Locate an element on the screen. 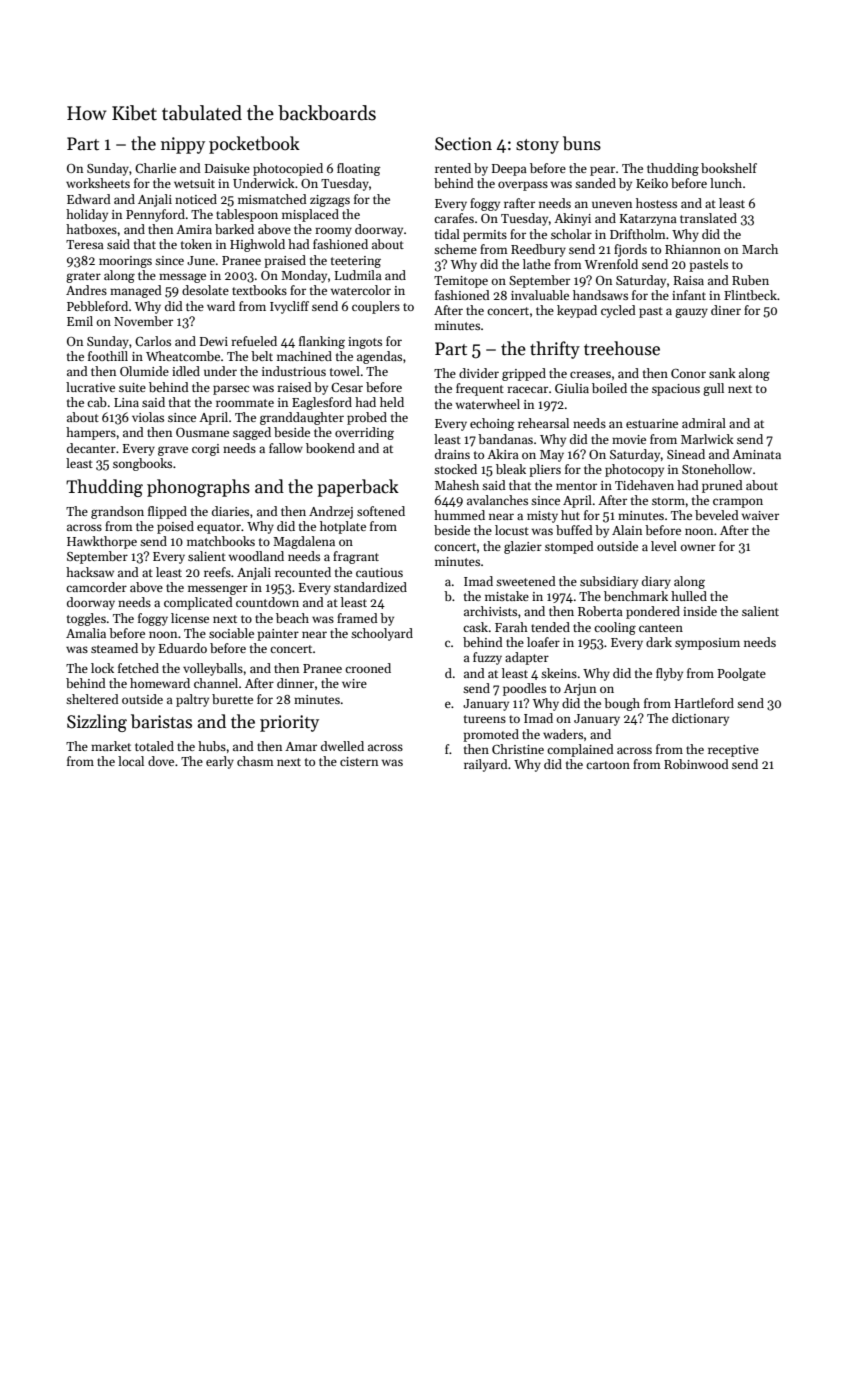  paperback is located at coordinates (358, 488).
